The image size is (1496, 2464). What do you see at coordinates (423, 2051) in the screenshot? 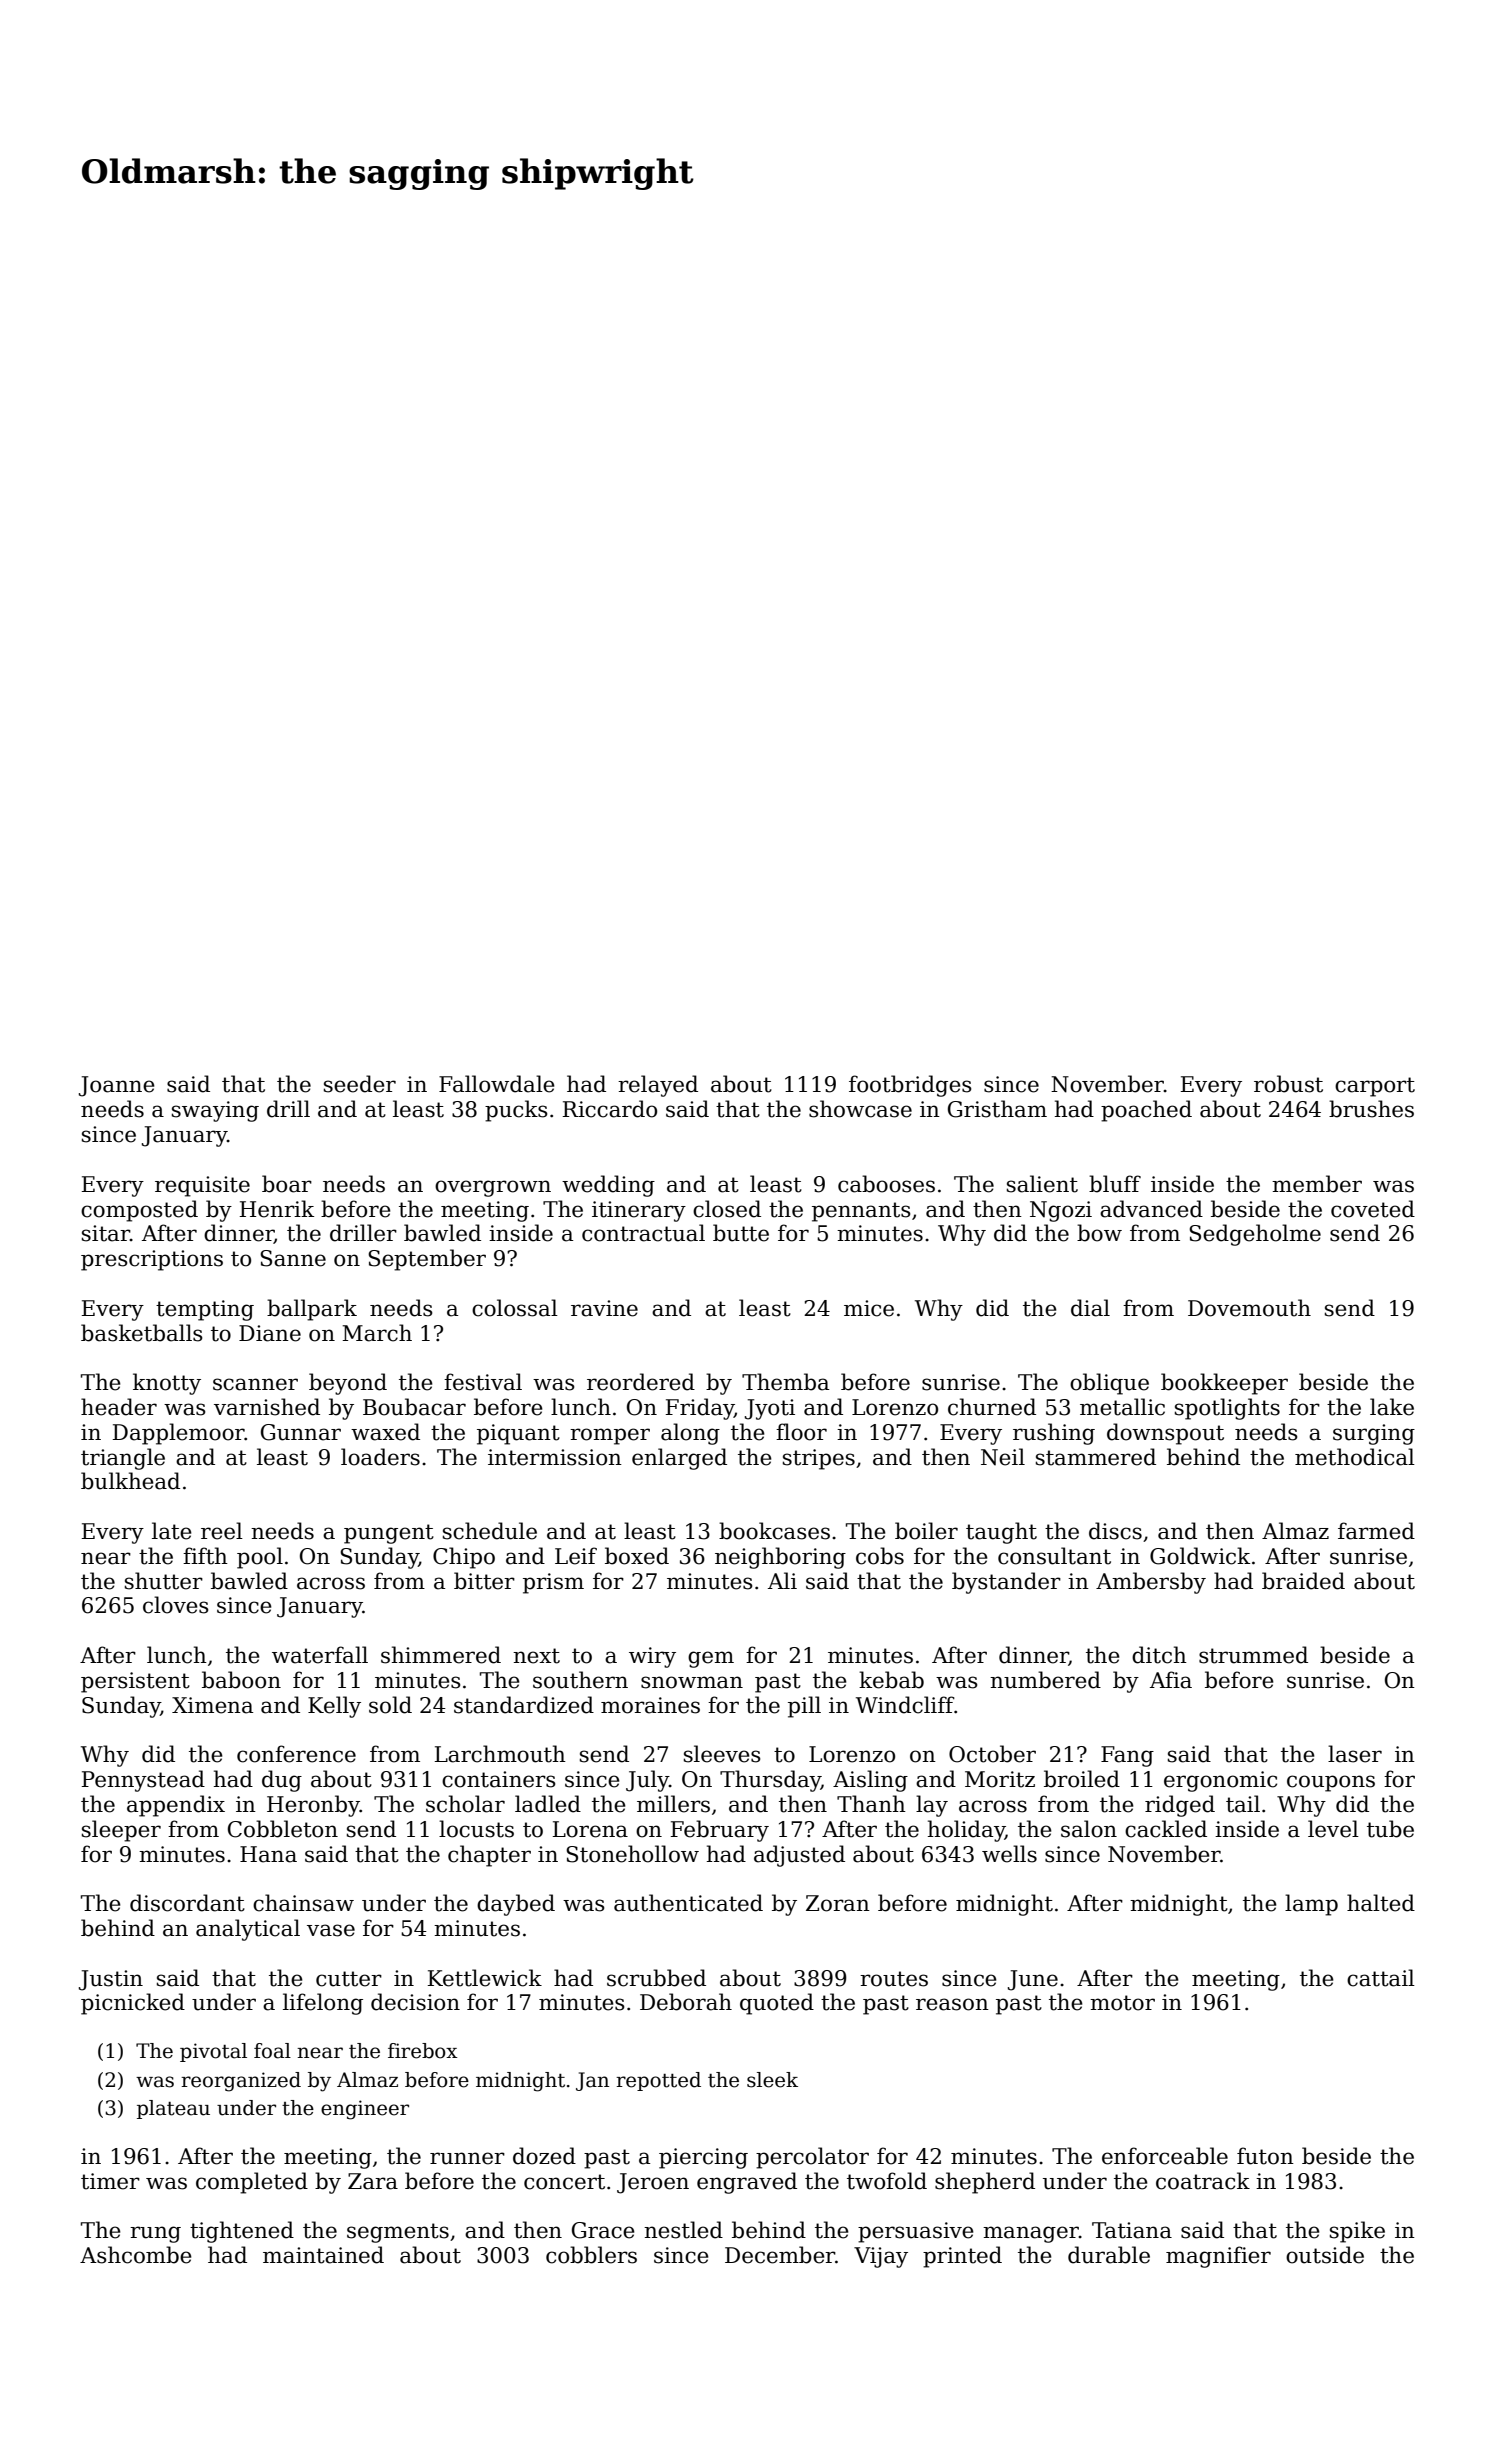
I see `firebox` at bounding box center [423, 2051].
